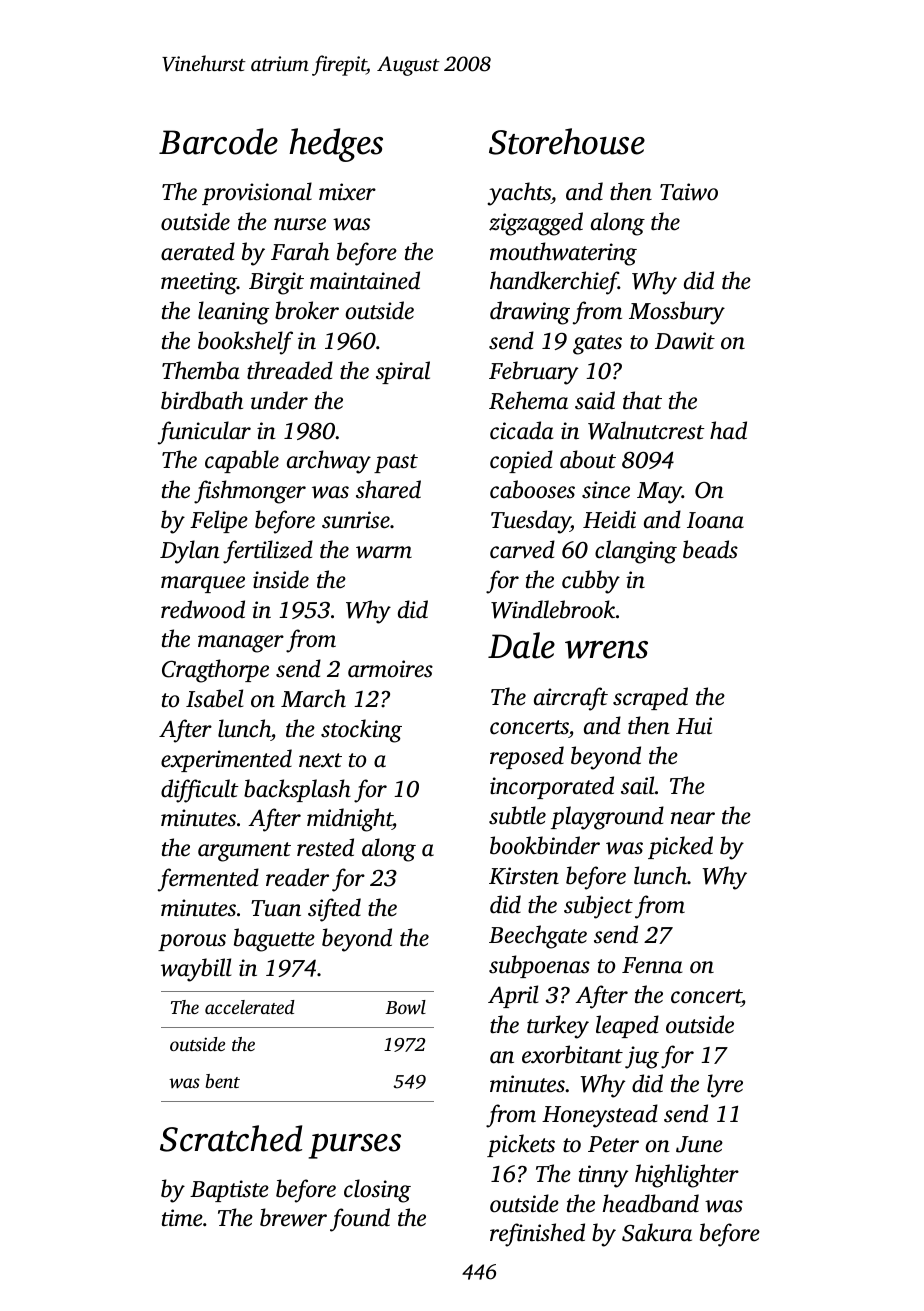 Image resolution: width=924 pixels, height=1311 pixels. Describe the element at coordinates (689, 192) in the screenshot. I see `Taiwo` at that location.
